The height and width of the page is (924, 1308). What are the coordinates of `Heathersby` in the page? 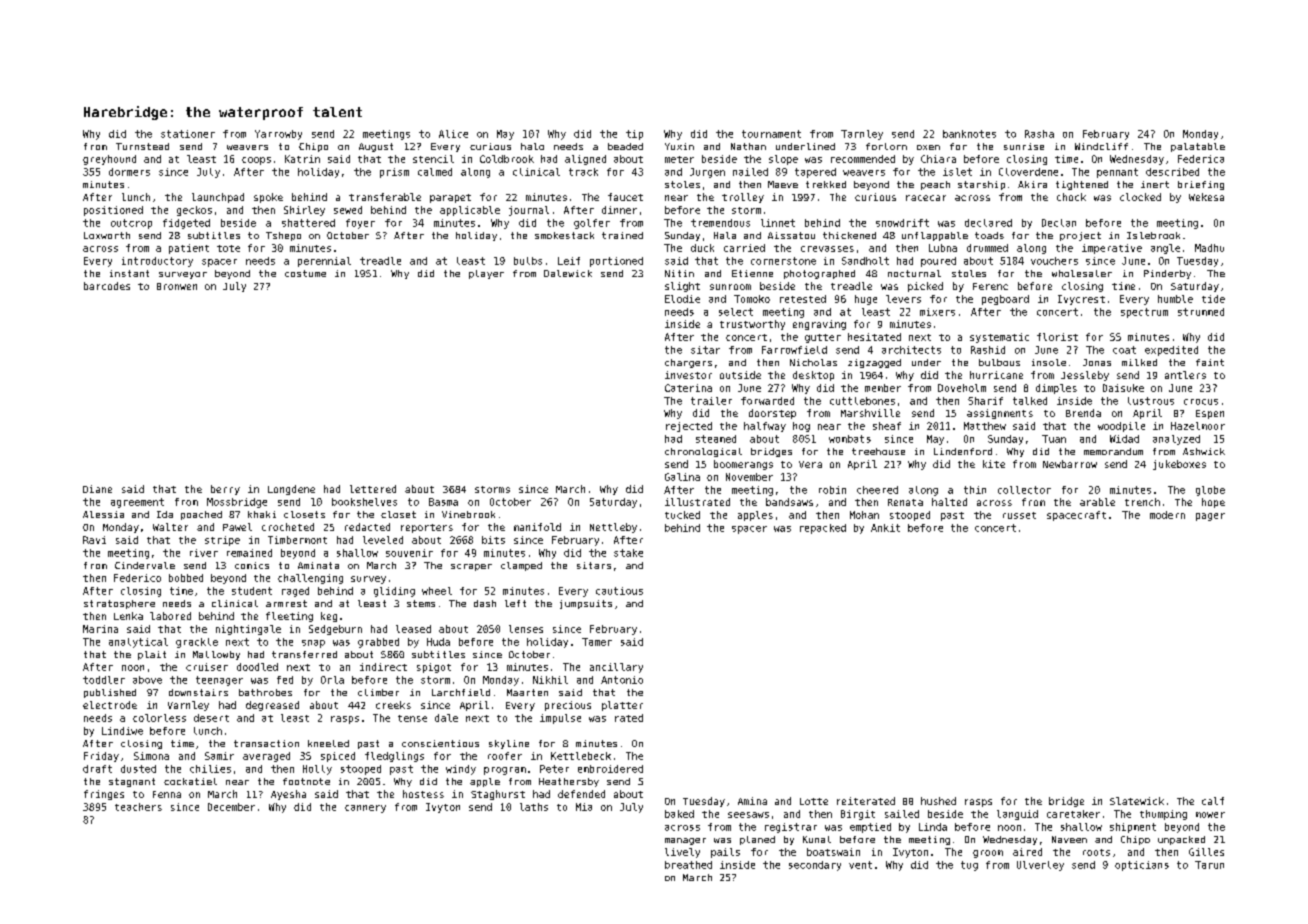 It's located at (569, 782).
